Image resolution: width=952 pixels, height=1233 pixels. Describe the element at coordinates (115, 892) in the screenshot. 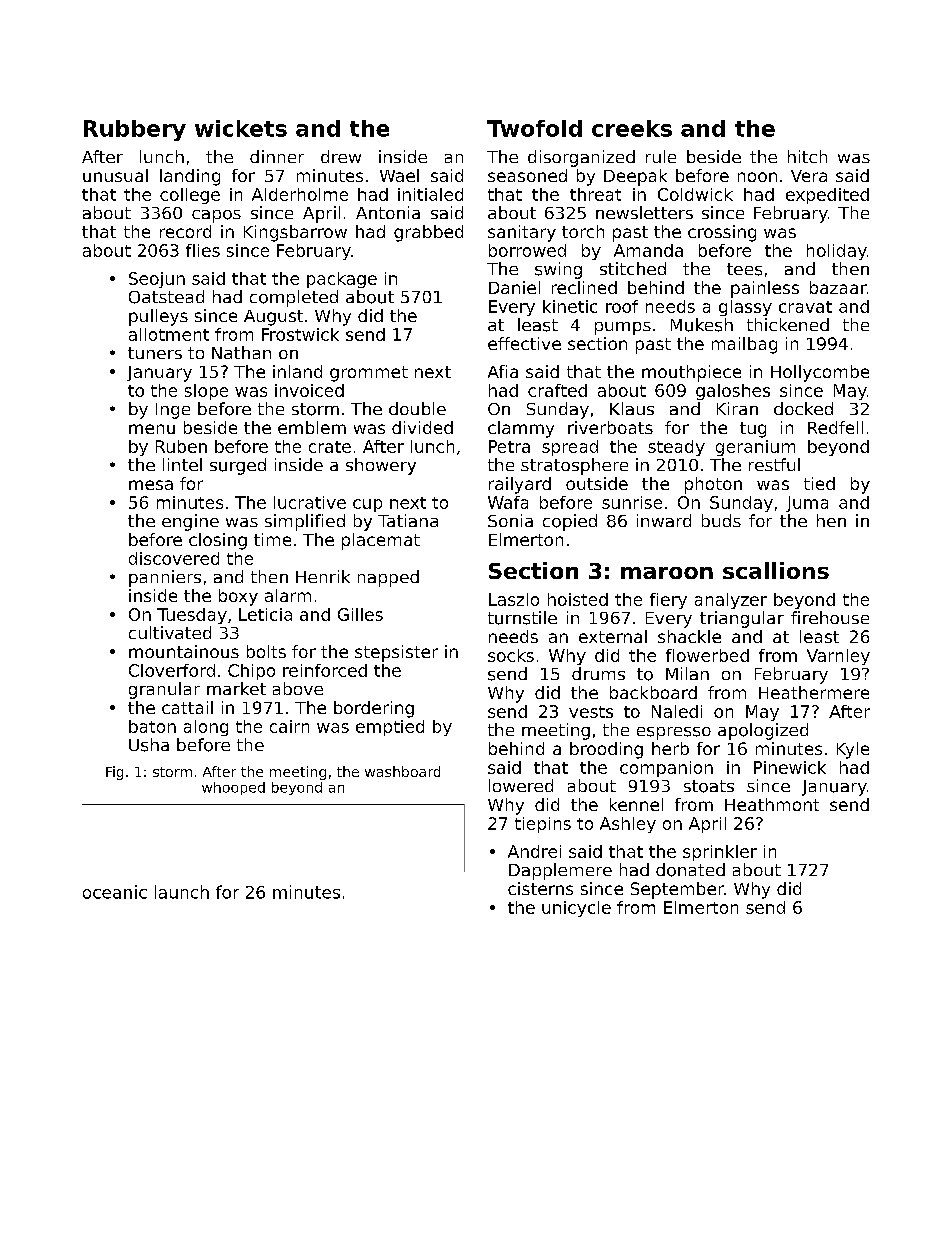

I see `oceanic` at that location.
